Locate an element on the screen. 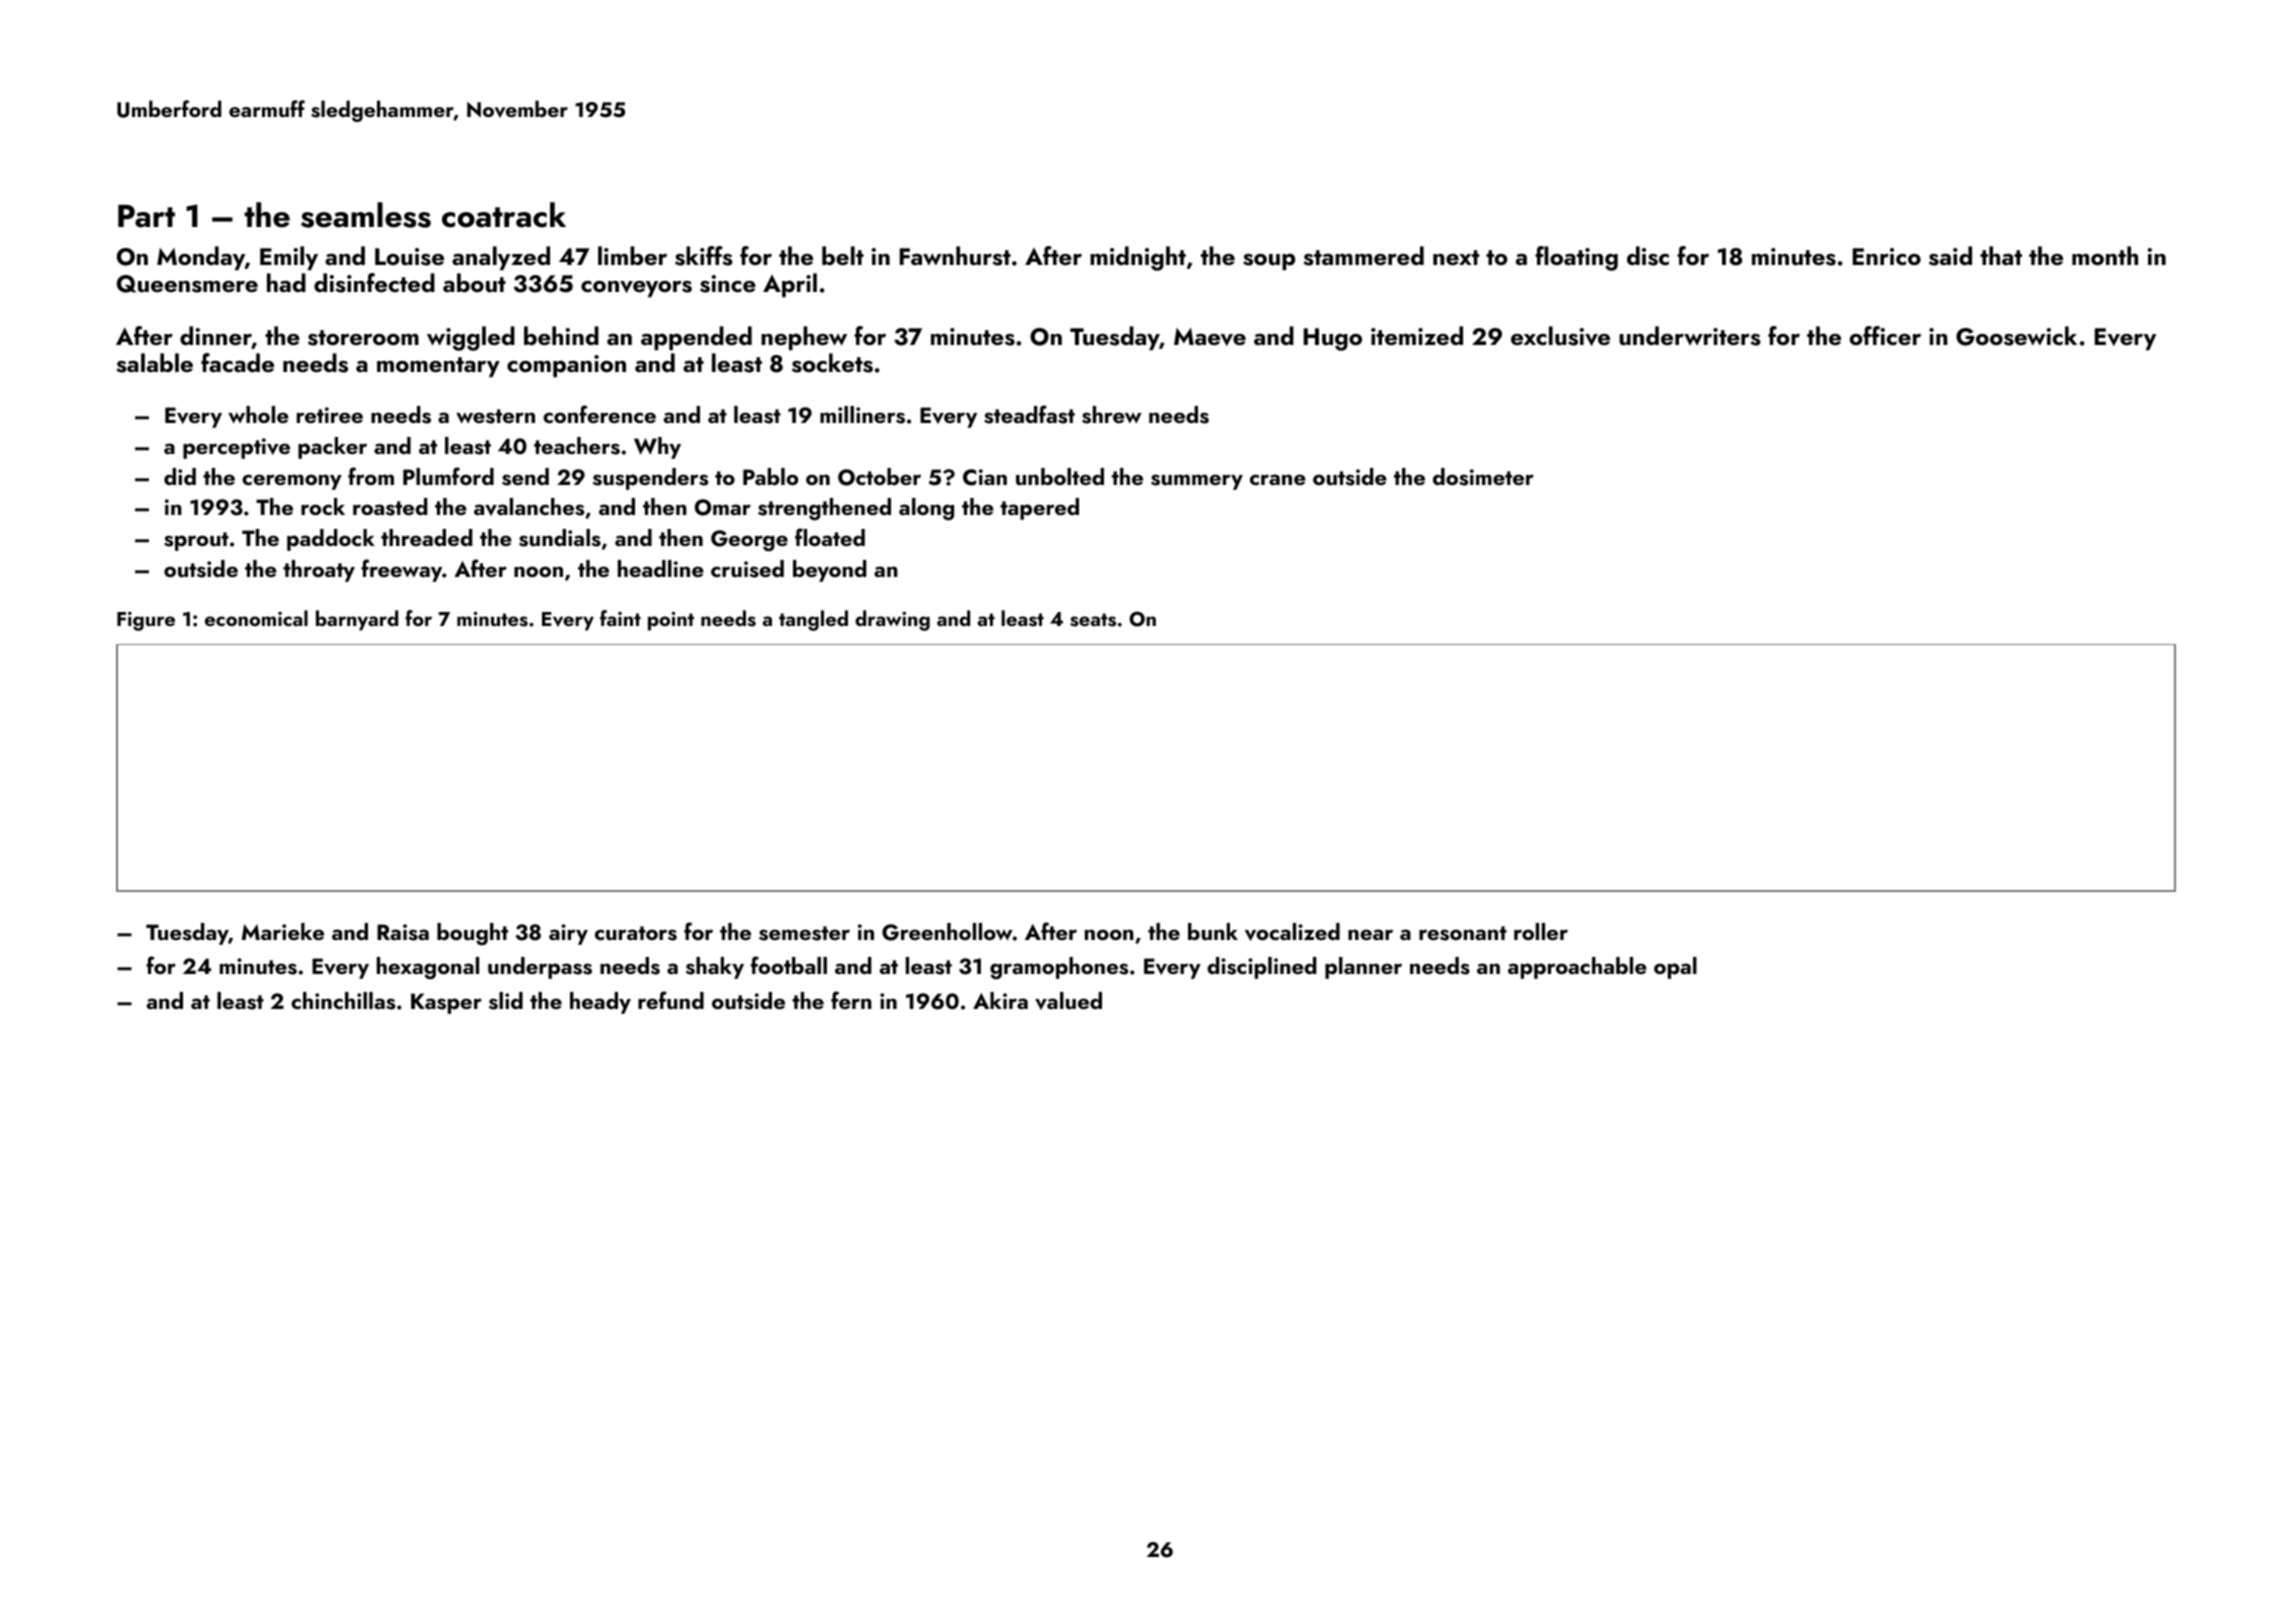 The image size is (2292, 1620). shrew is located at coordinates (1112, 415).
